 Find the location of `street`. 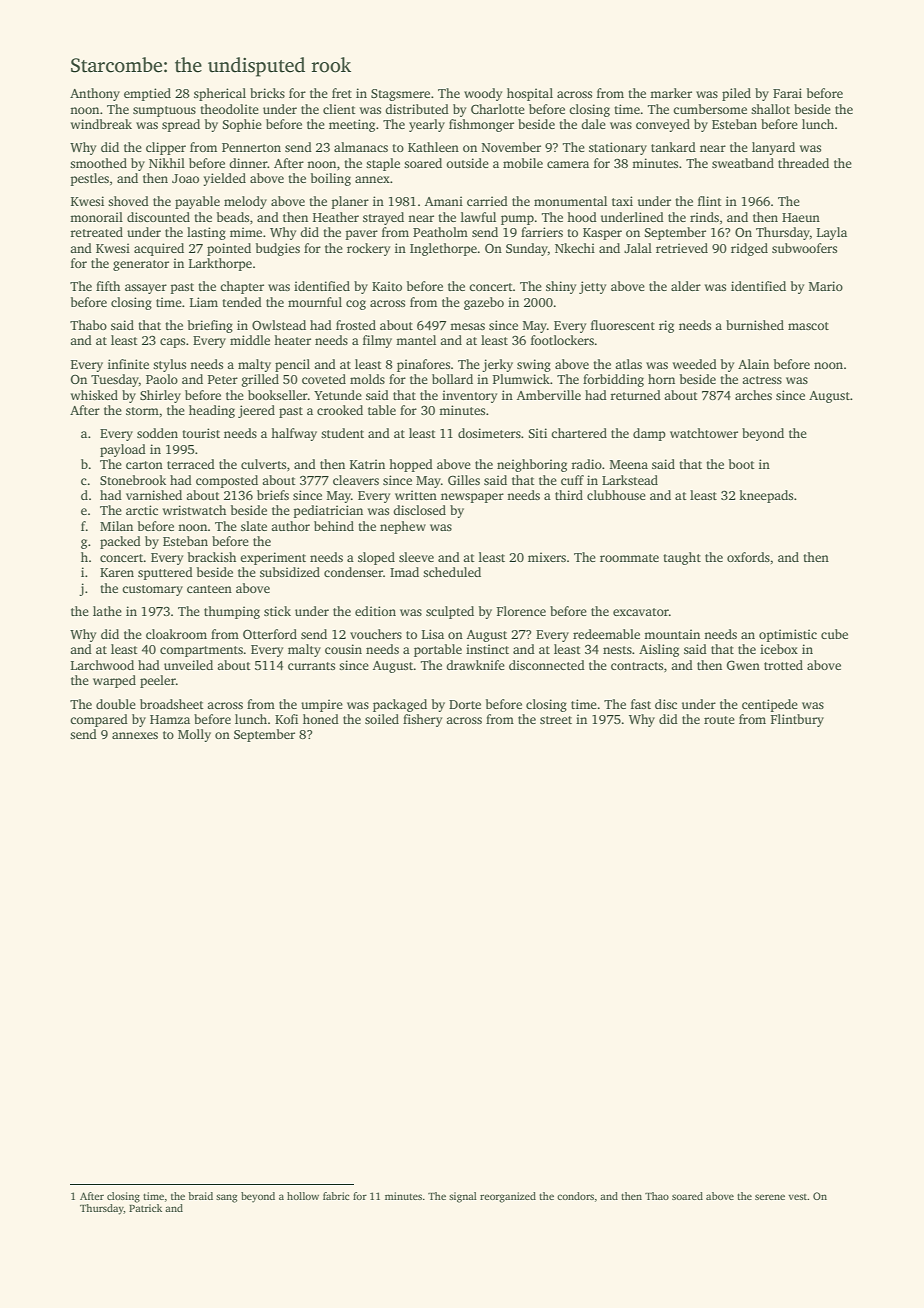

street is located at coordinates (556, 720).
